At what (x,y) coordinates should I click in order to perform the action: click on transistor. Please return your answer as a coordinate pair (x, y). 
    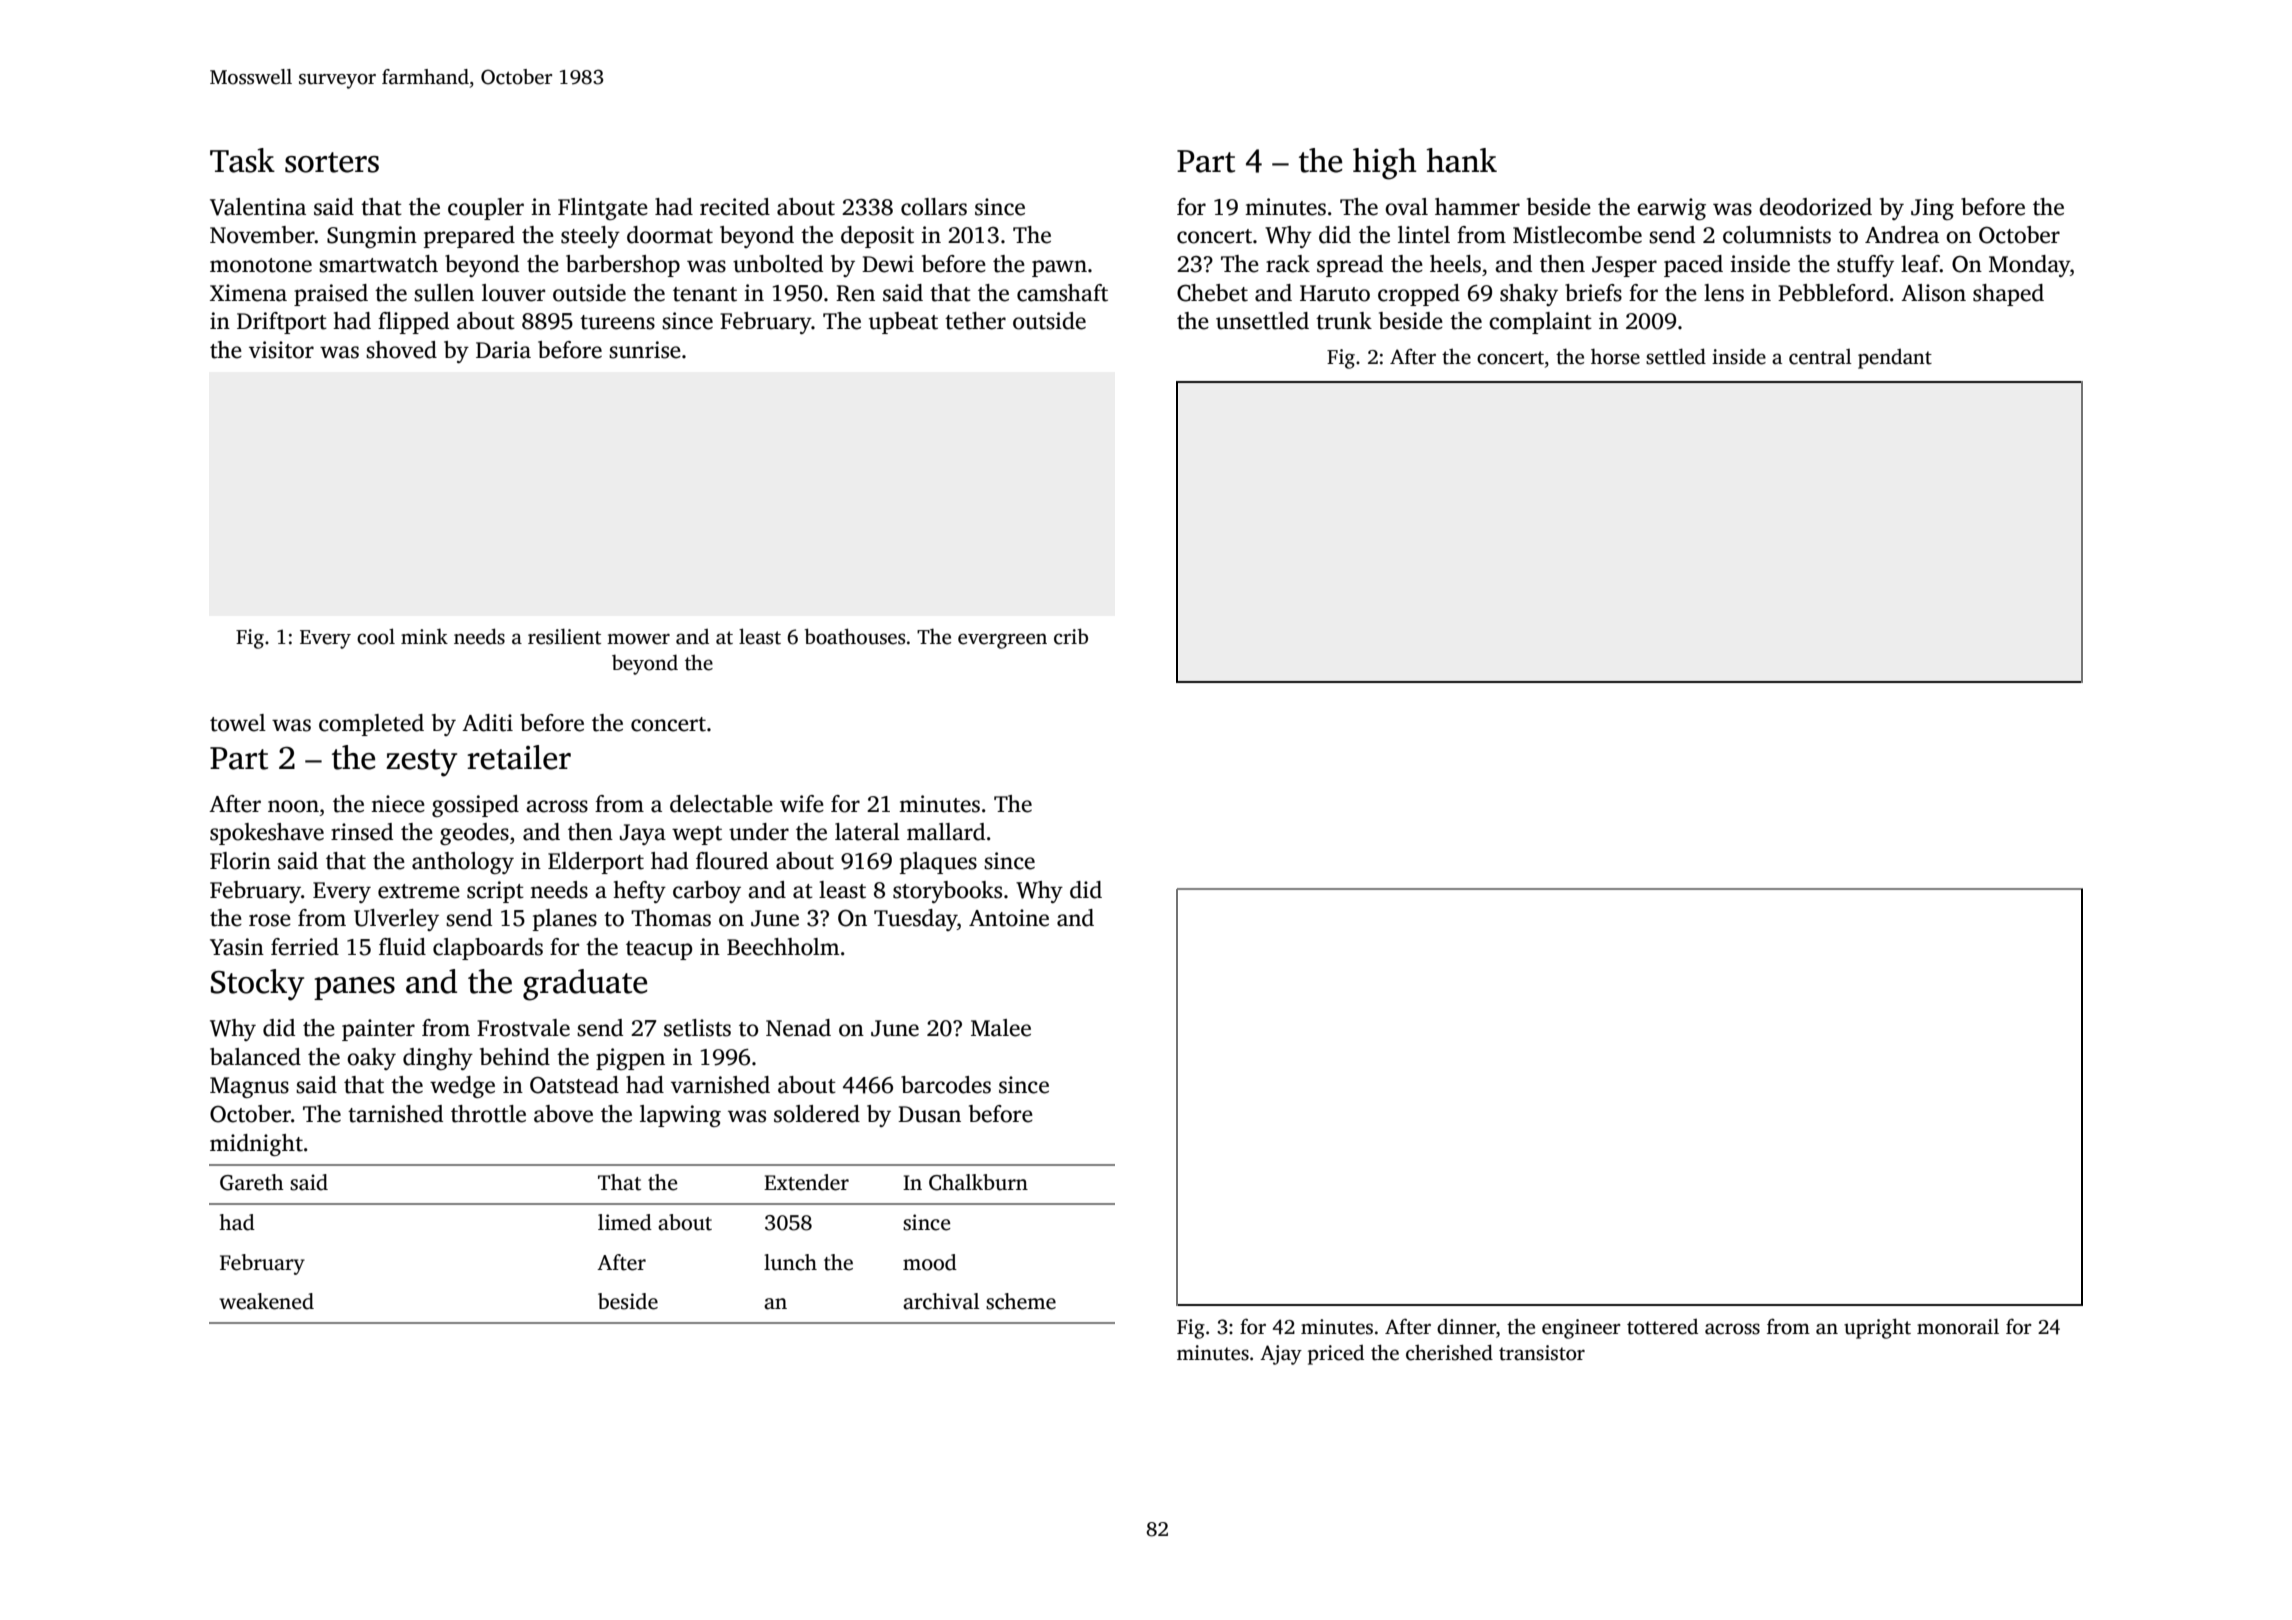
    Looking at the image, I should click on (1542, 1353).
